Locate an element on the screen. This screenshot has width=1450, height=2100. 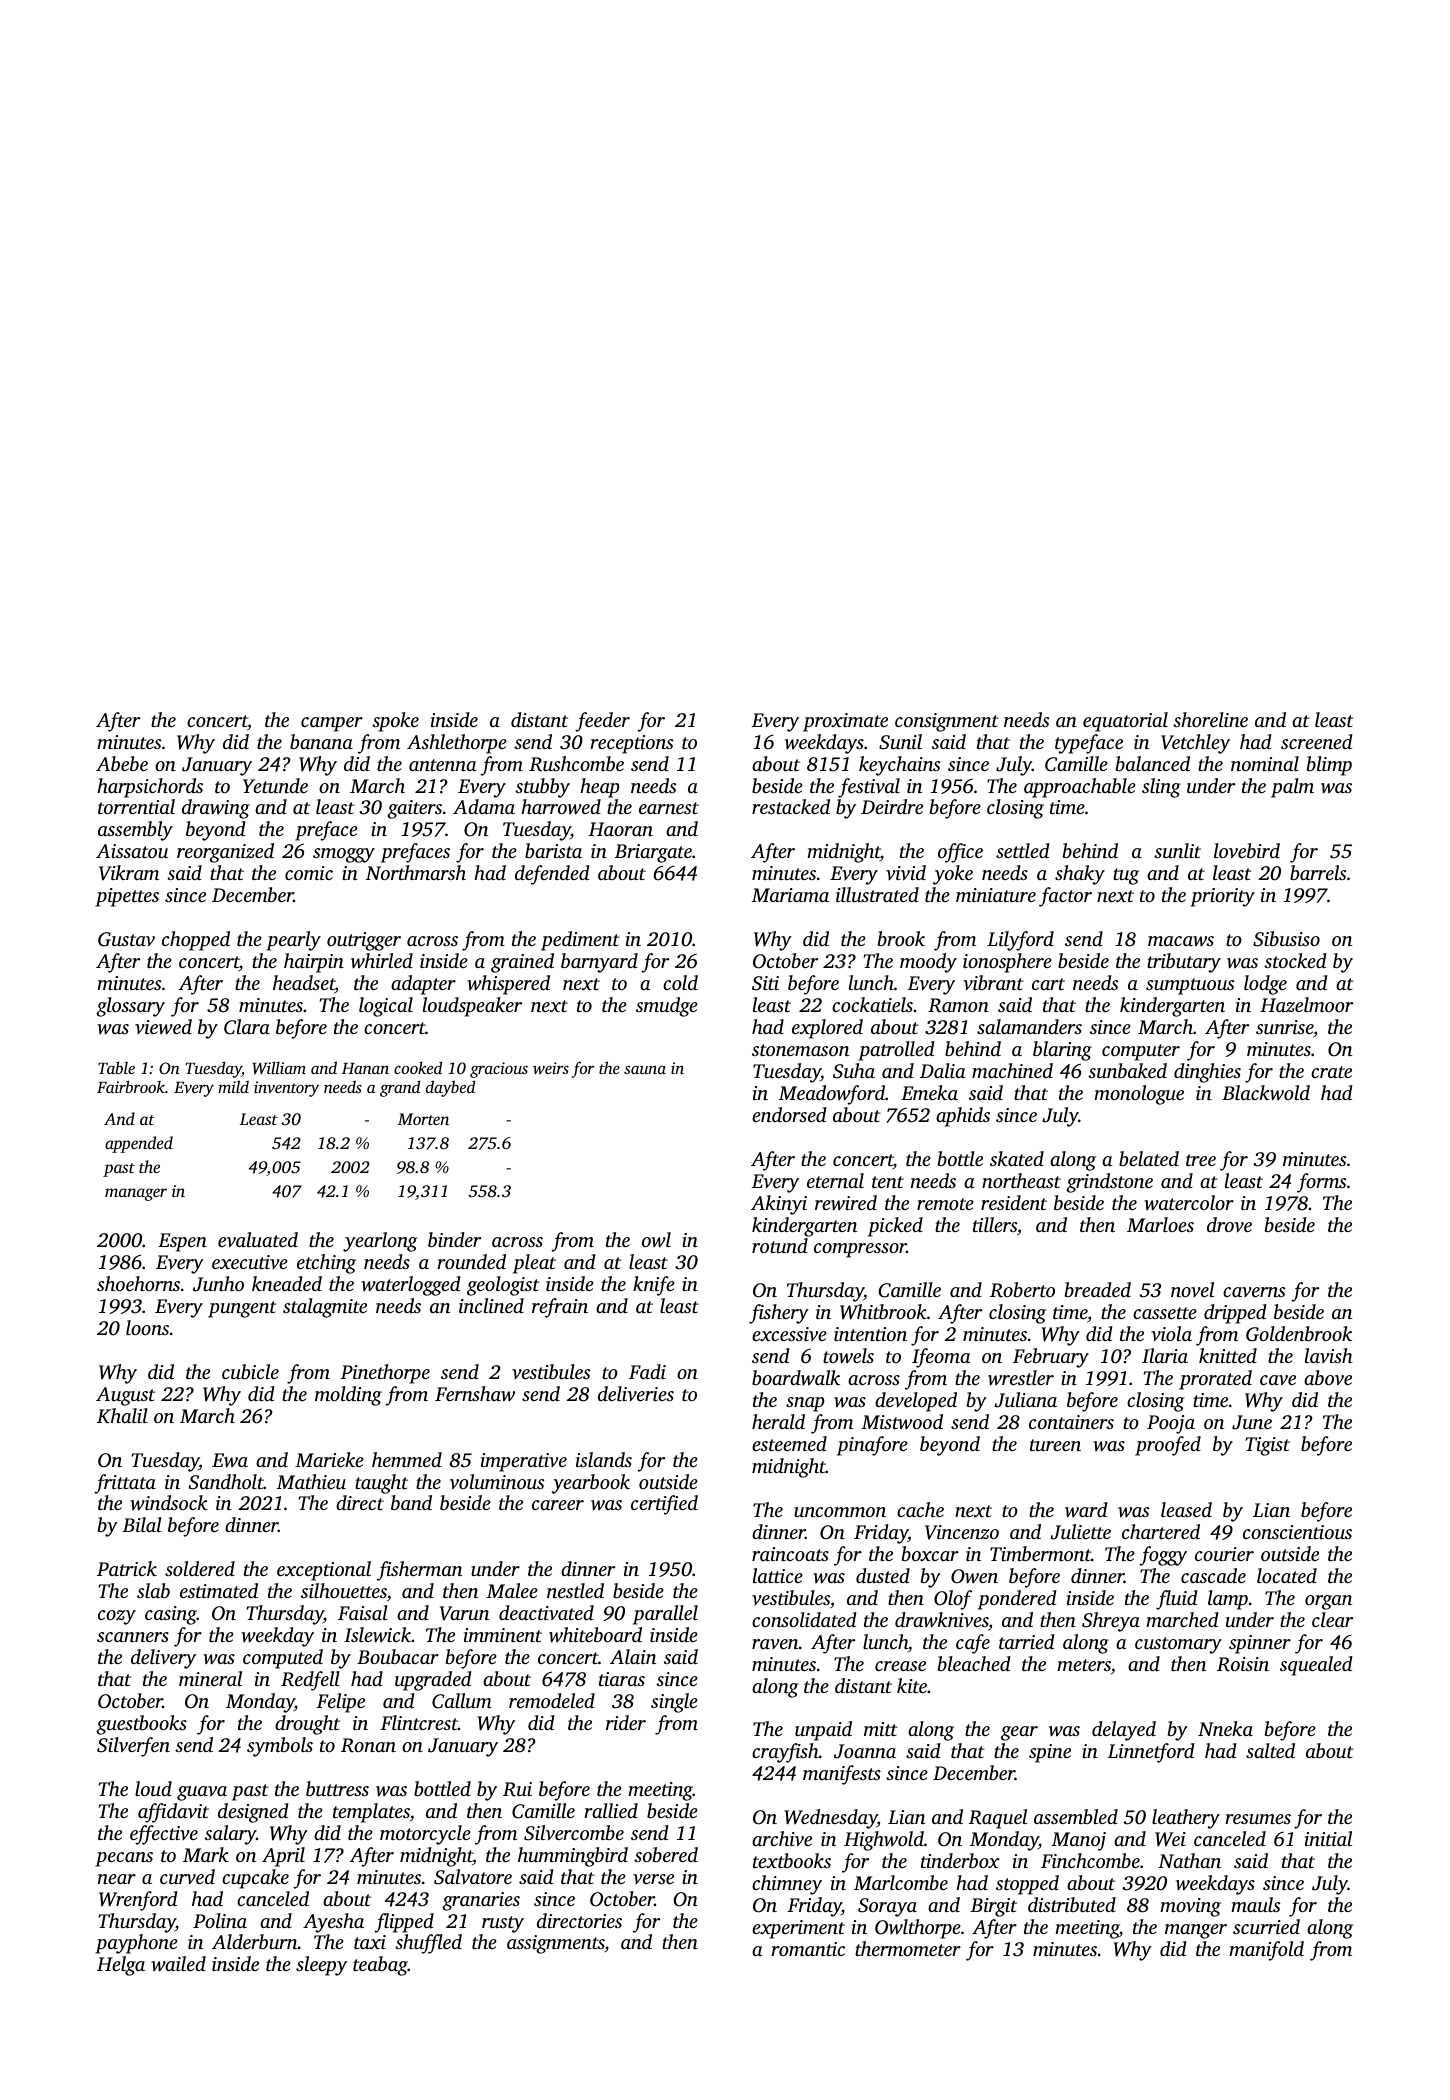
camper is located at coordinates (332, 724).
